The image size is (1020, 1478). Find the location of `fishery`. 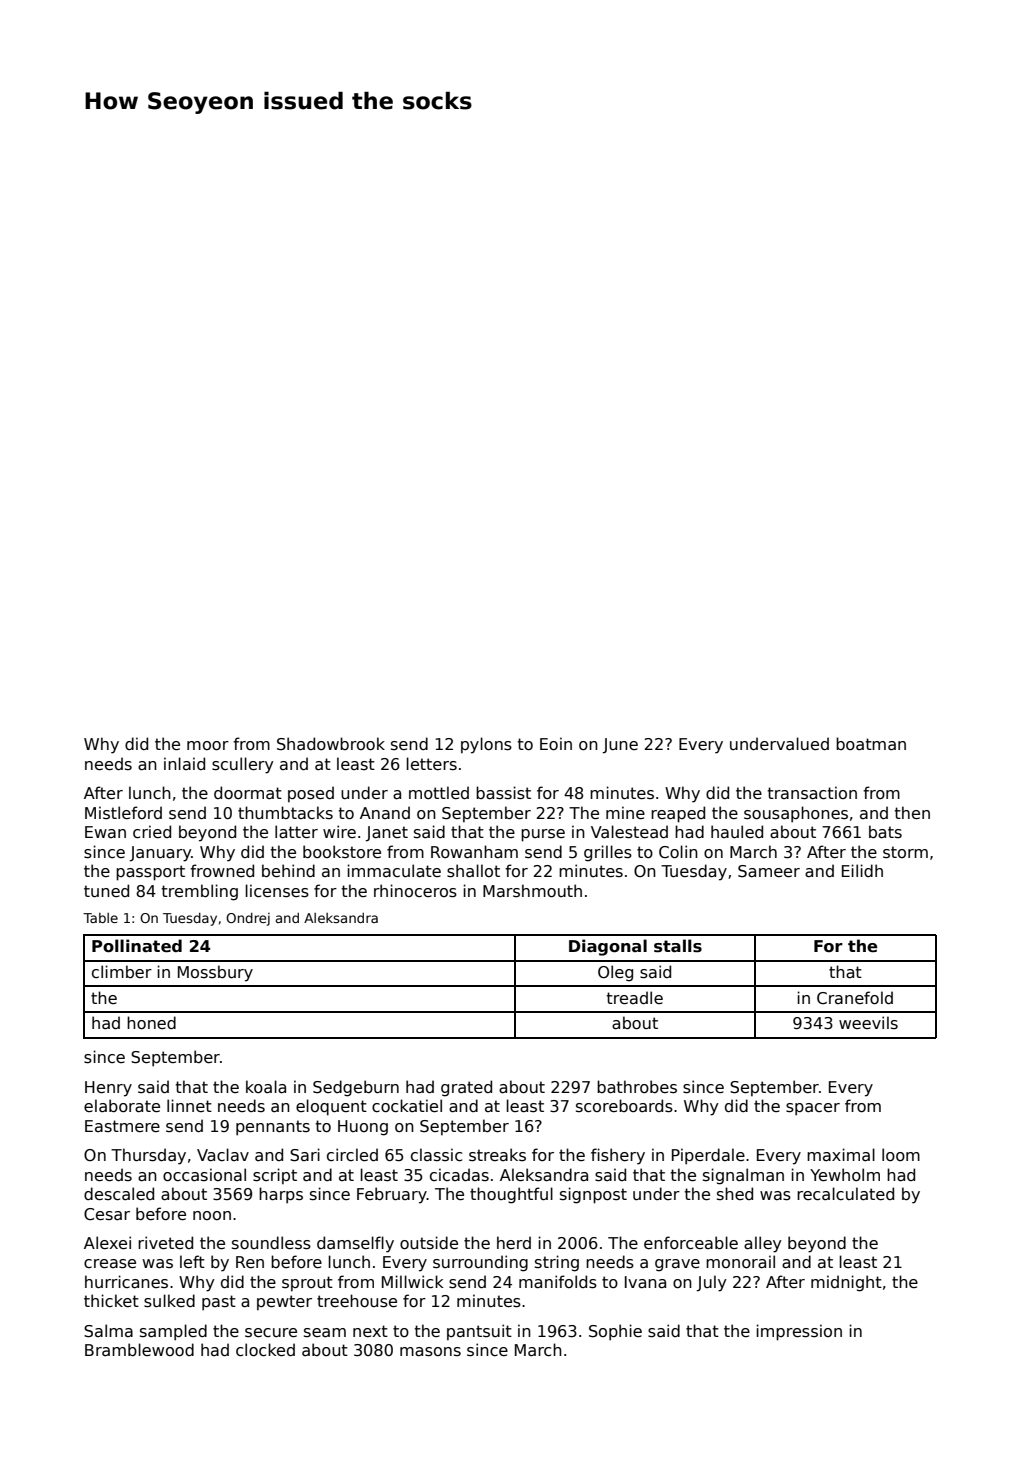

fishery is located at coordinates (618, 1156).
